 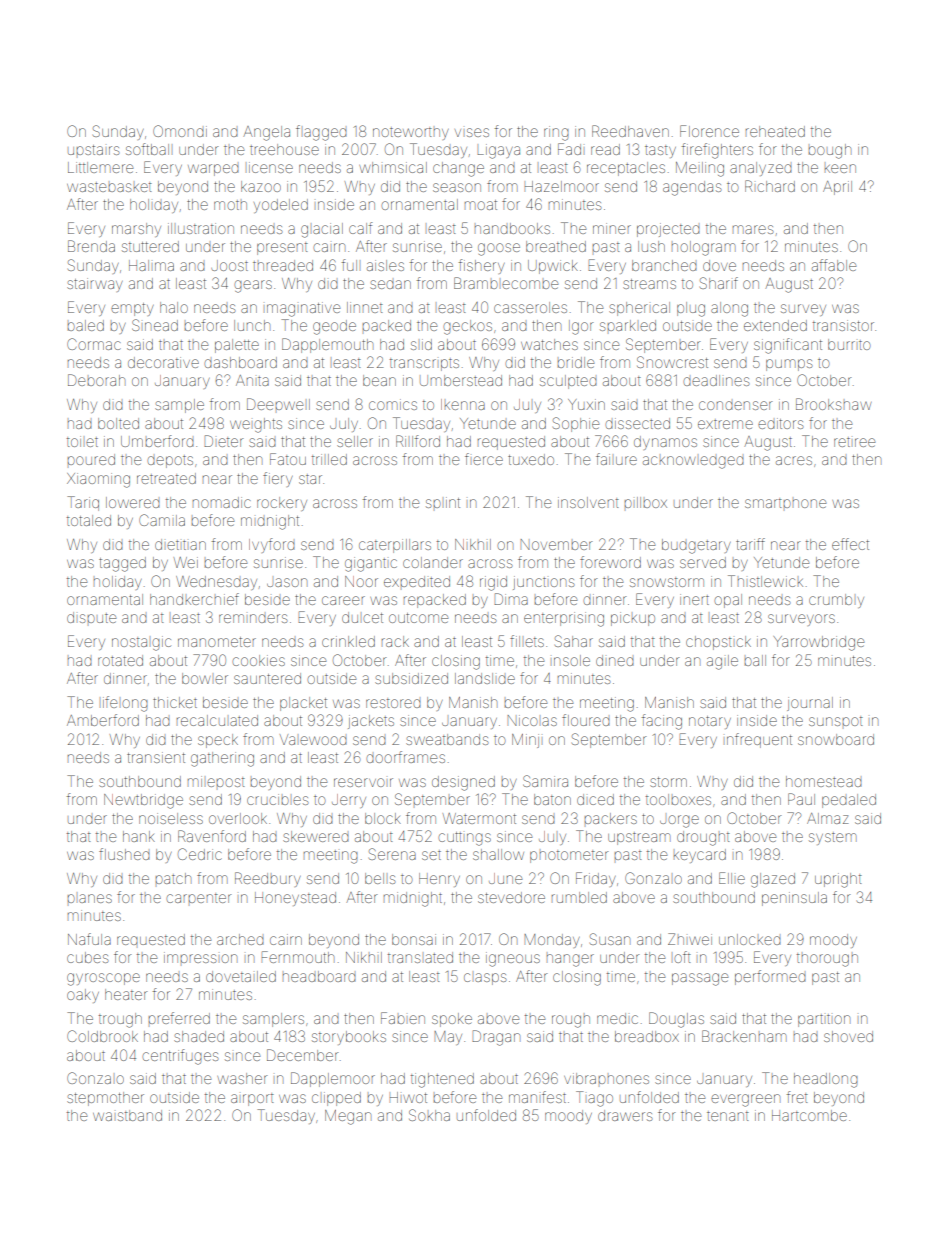 What do you see at coordinates (836, 601) in the page?
I see `crumbly` at bounding box center [836, 601].
